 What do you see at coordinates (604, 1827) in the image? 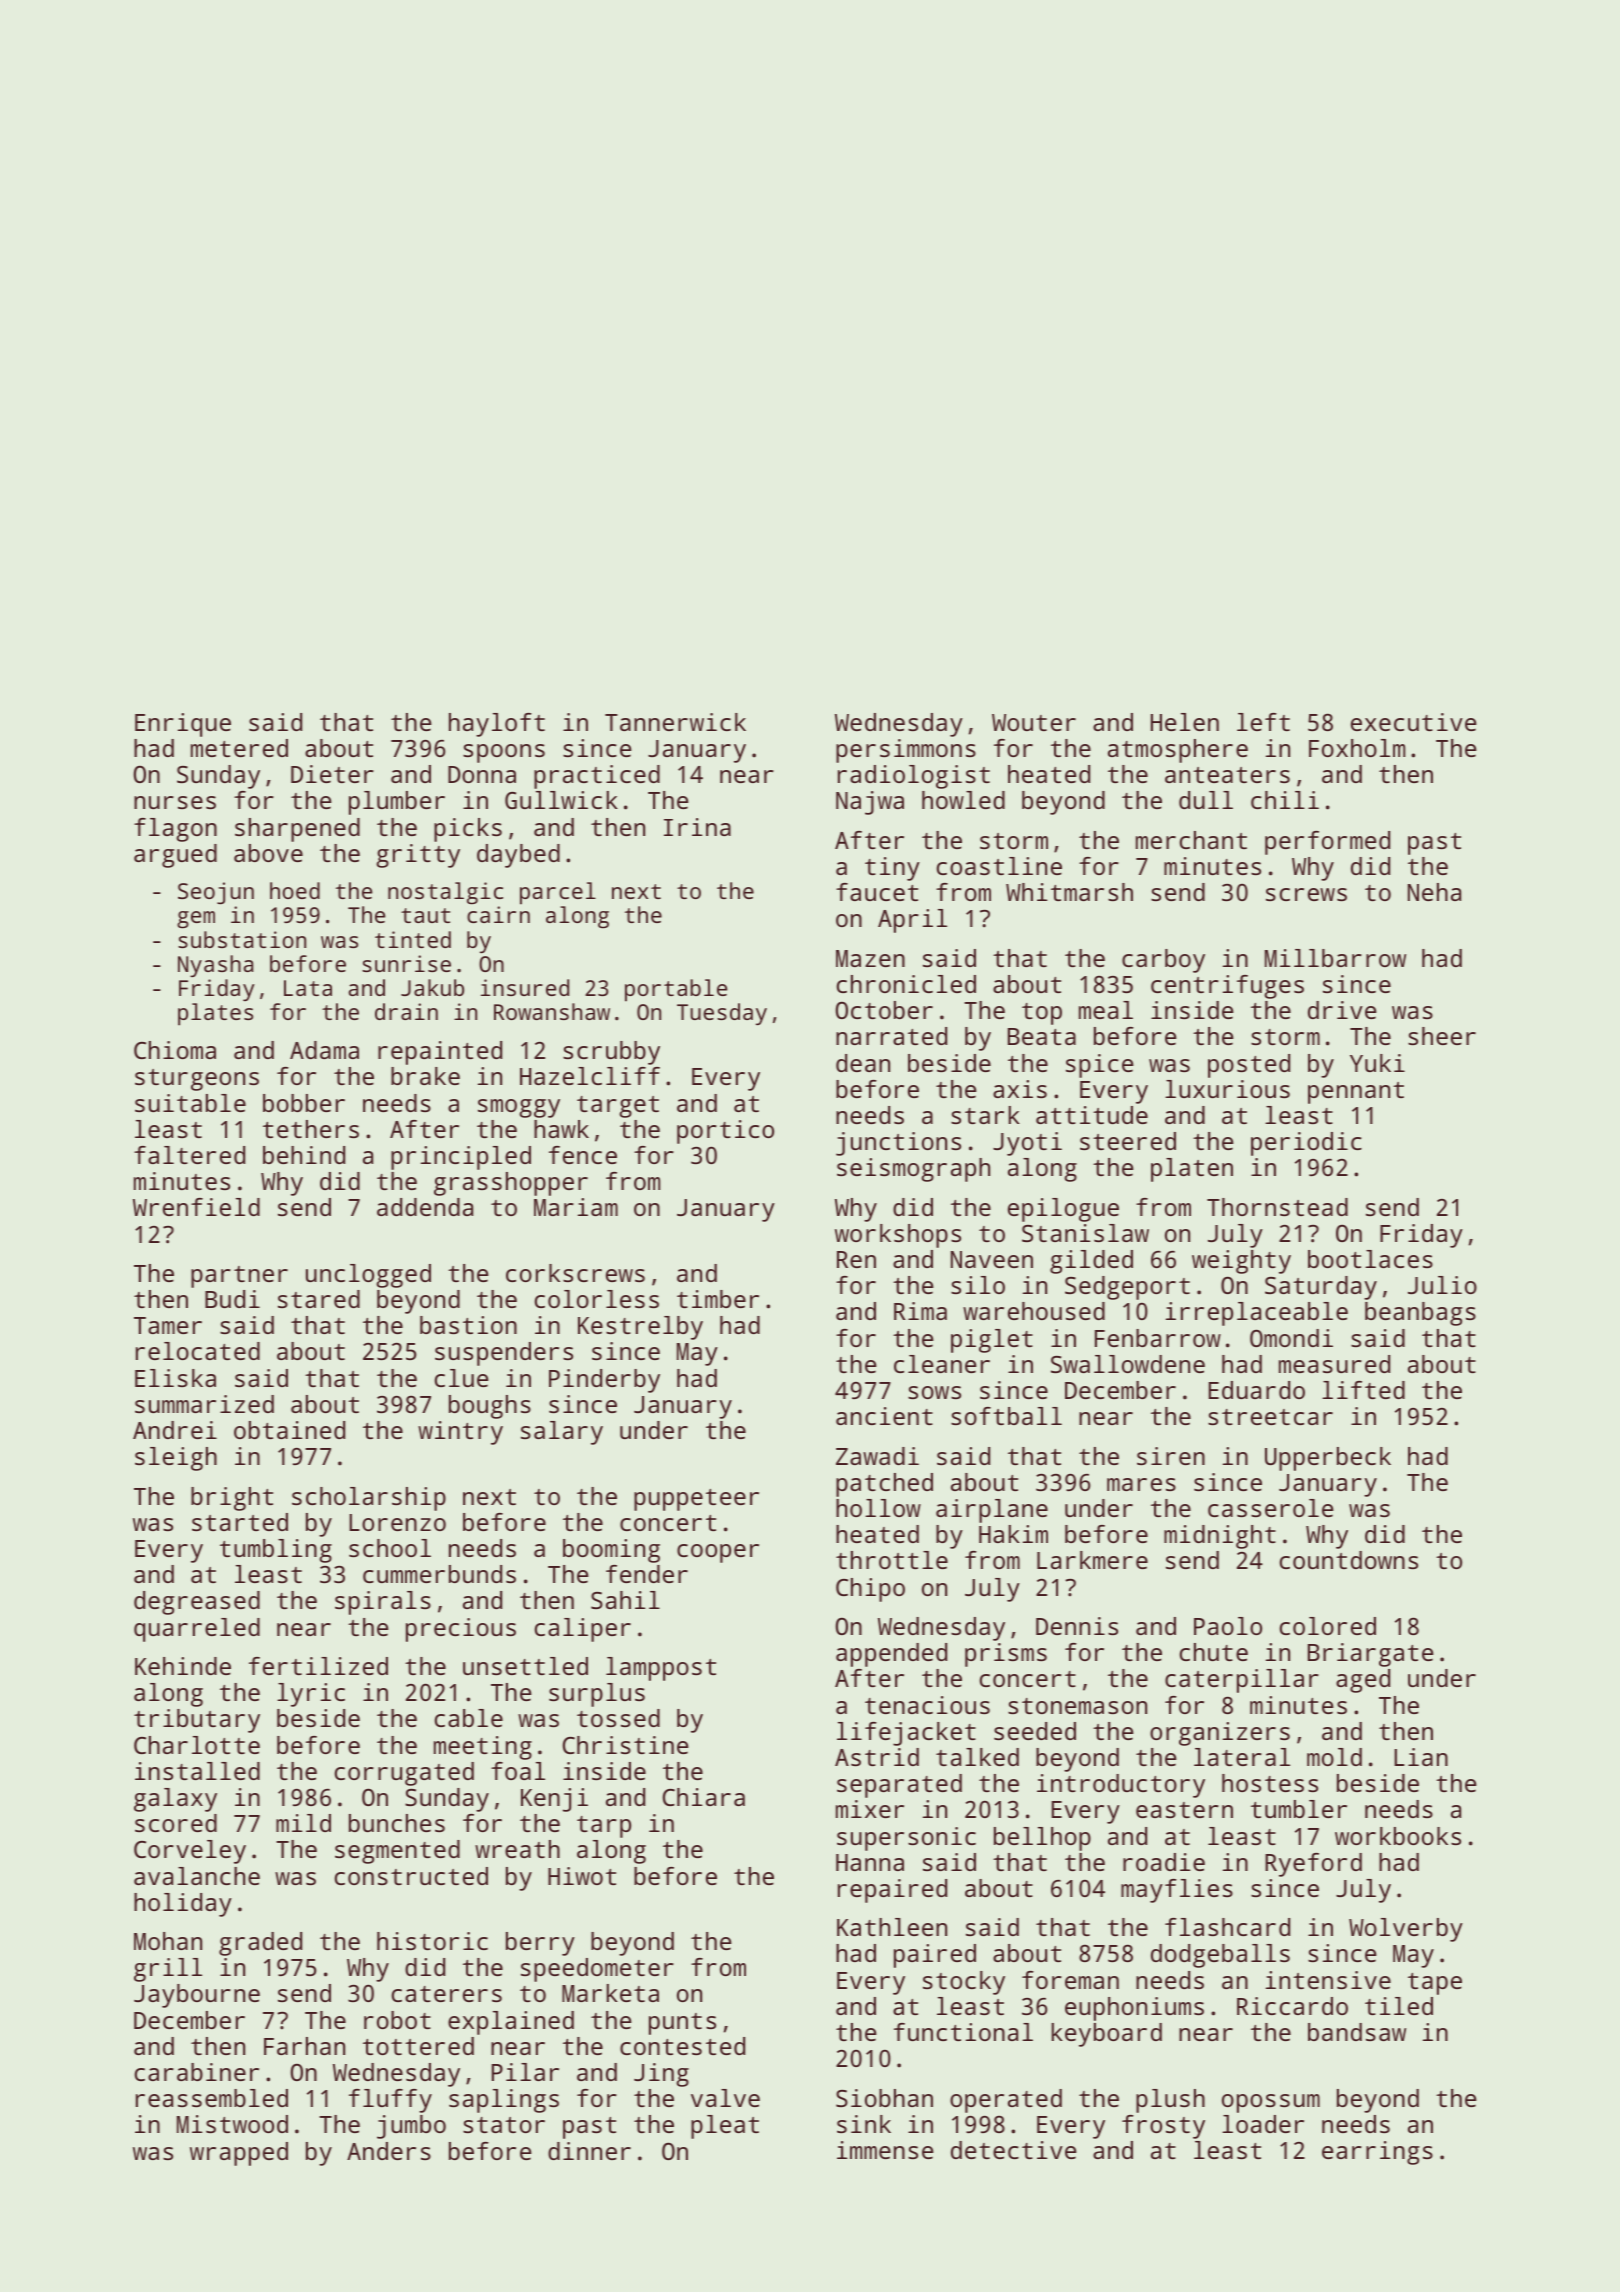
I see `tarp` at bounding box center [604, 1827].
